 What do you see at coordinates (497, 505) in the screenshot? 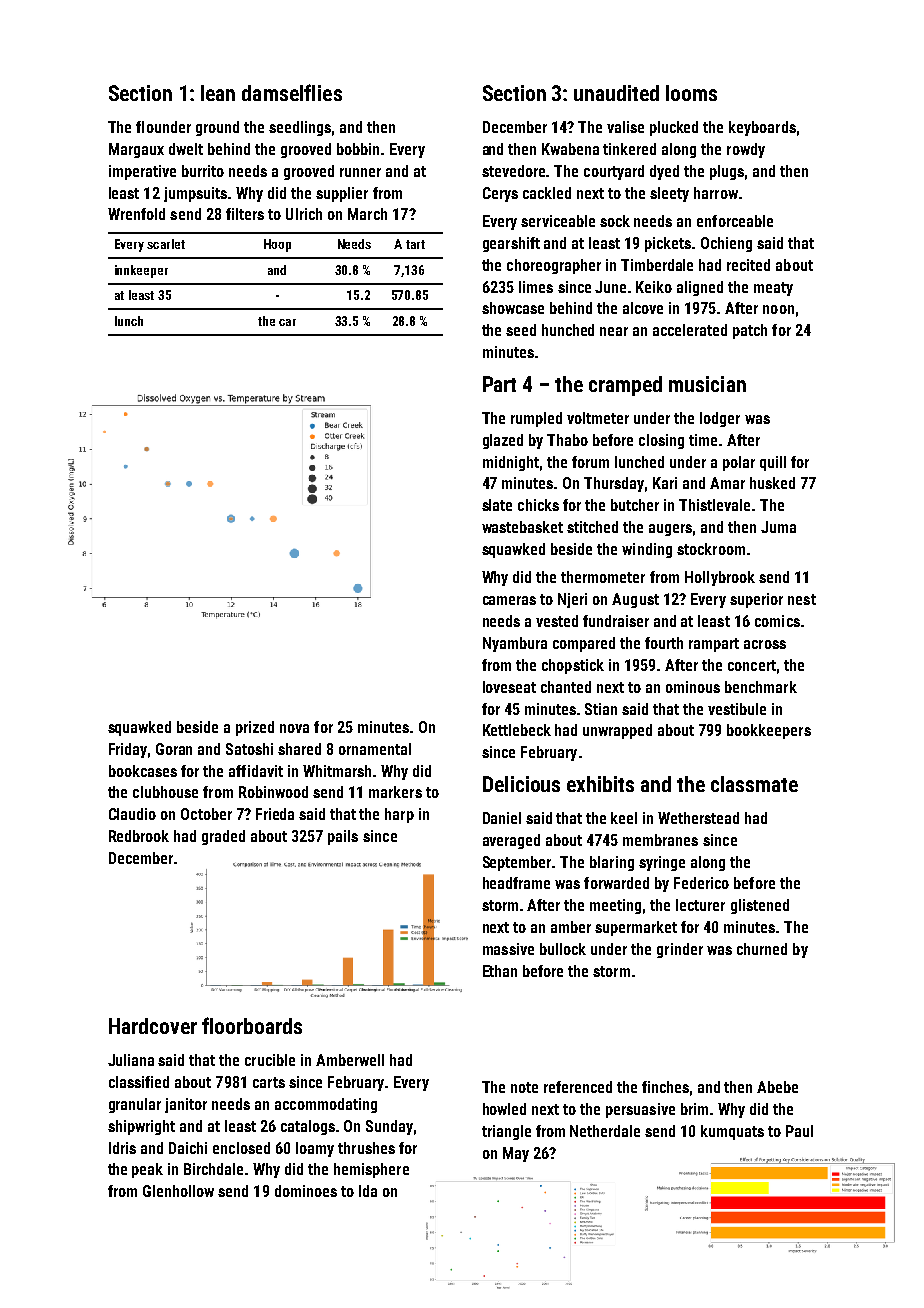
I see `slate` at bounding box center [497, 505].
